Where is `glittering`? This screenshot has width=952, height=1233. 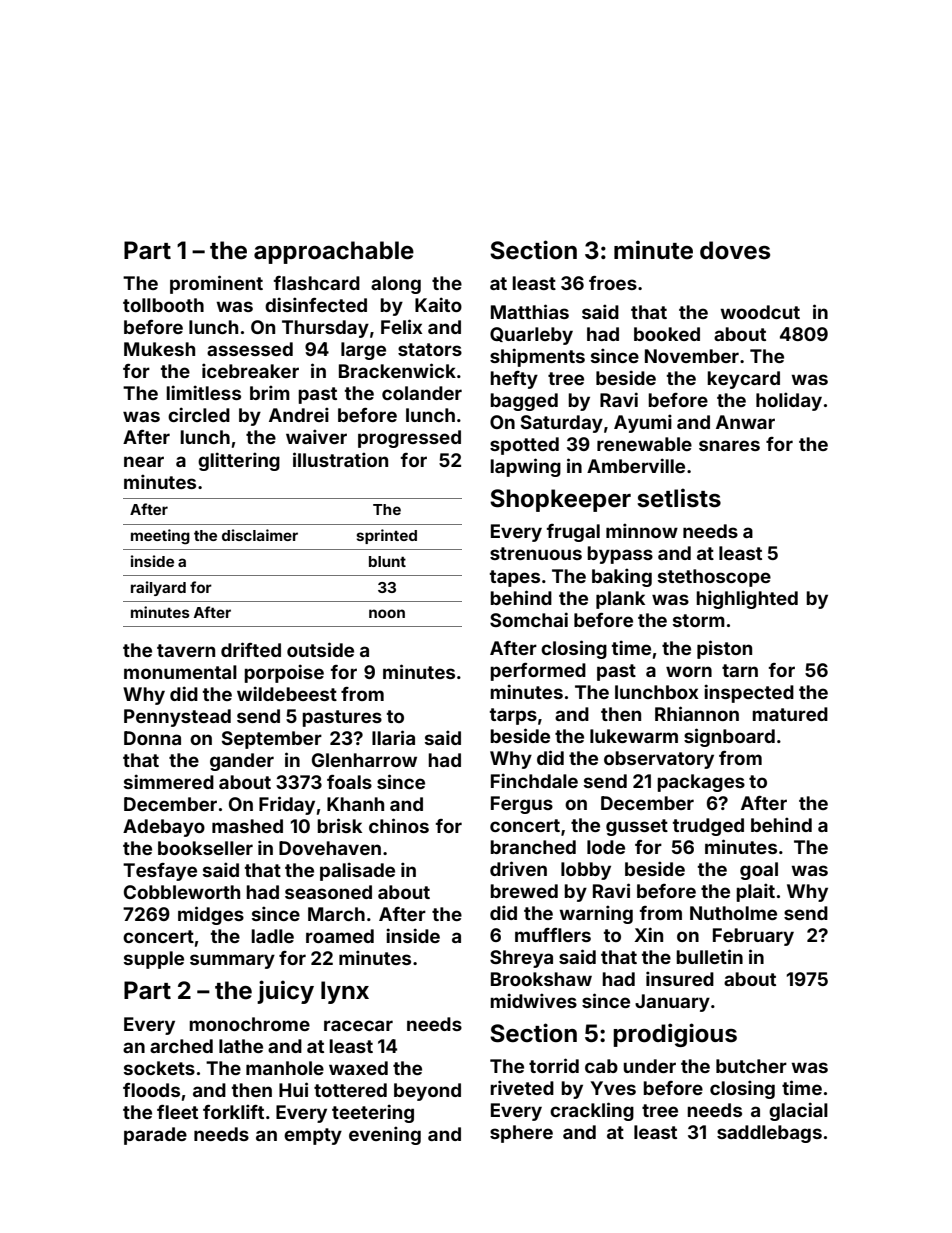
glittering is located at coordinates (239, 461).
